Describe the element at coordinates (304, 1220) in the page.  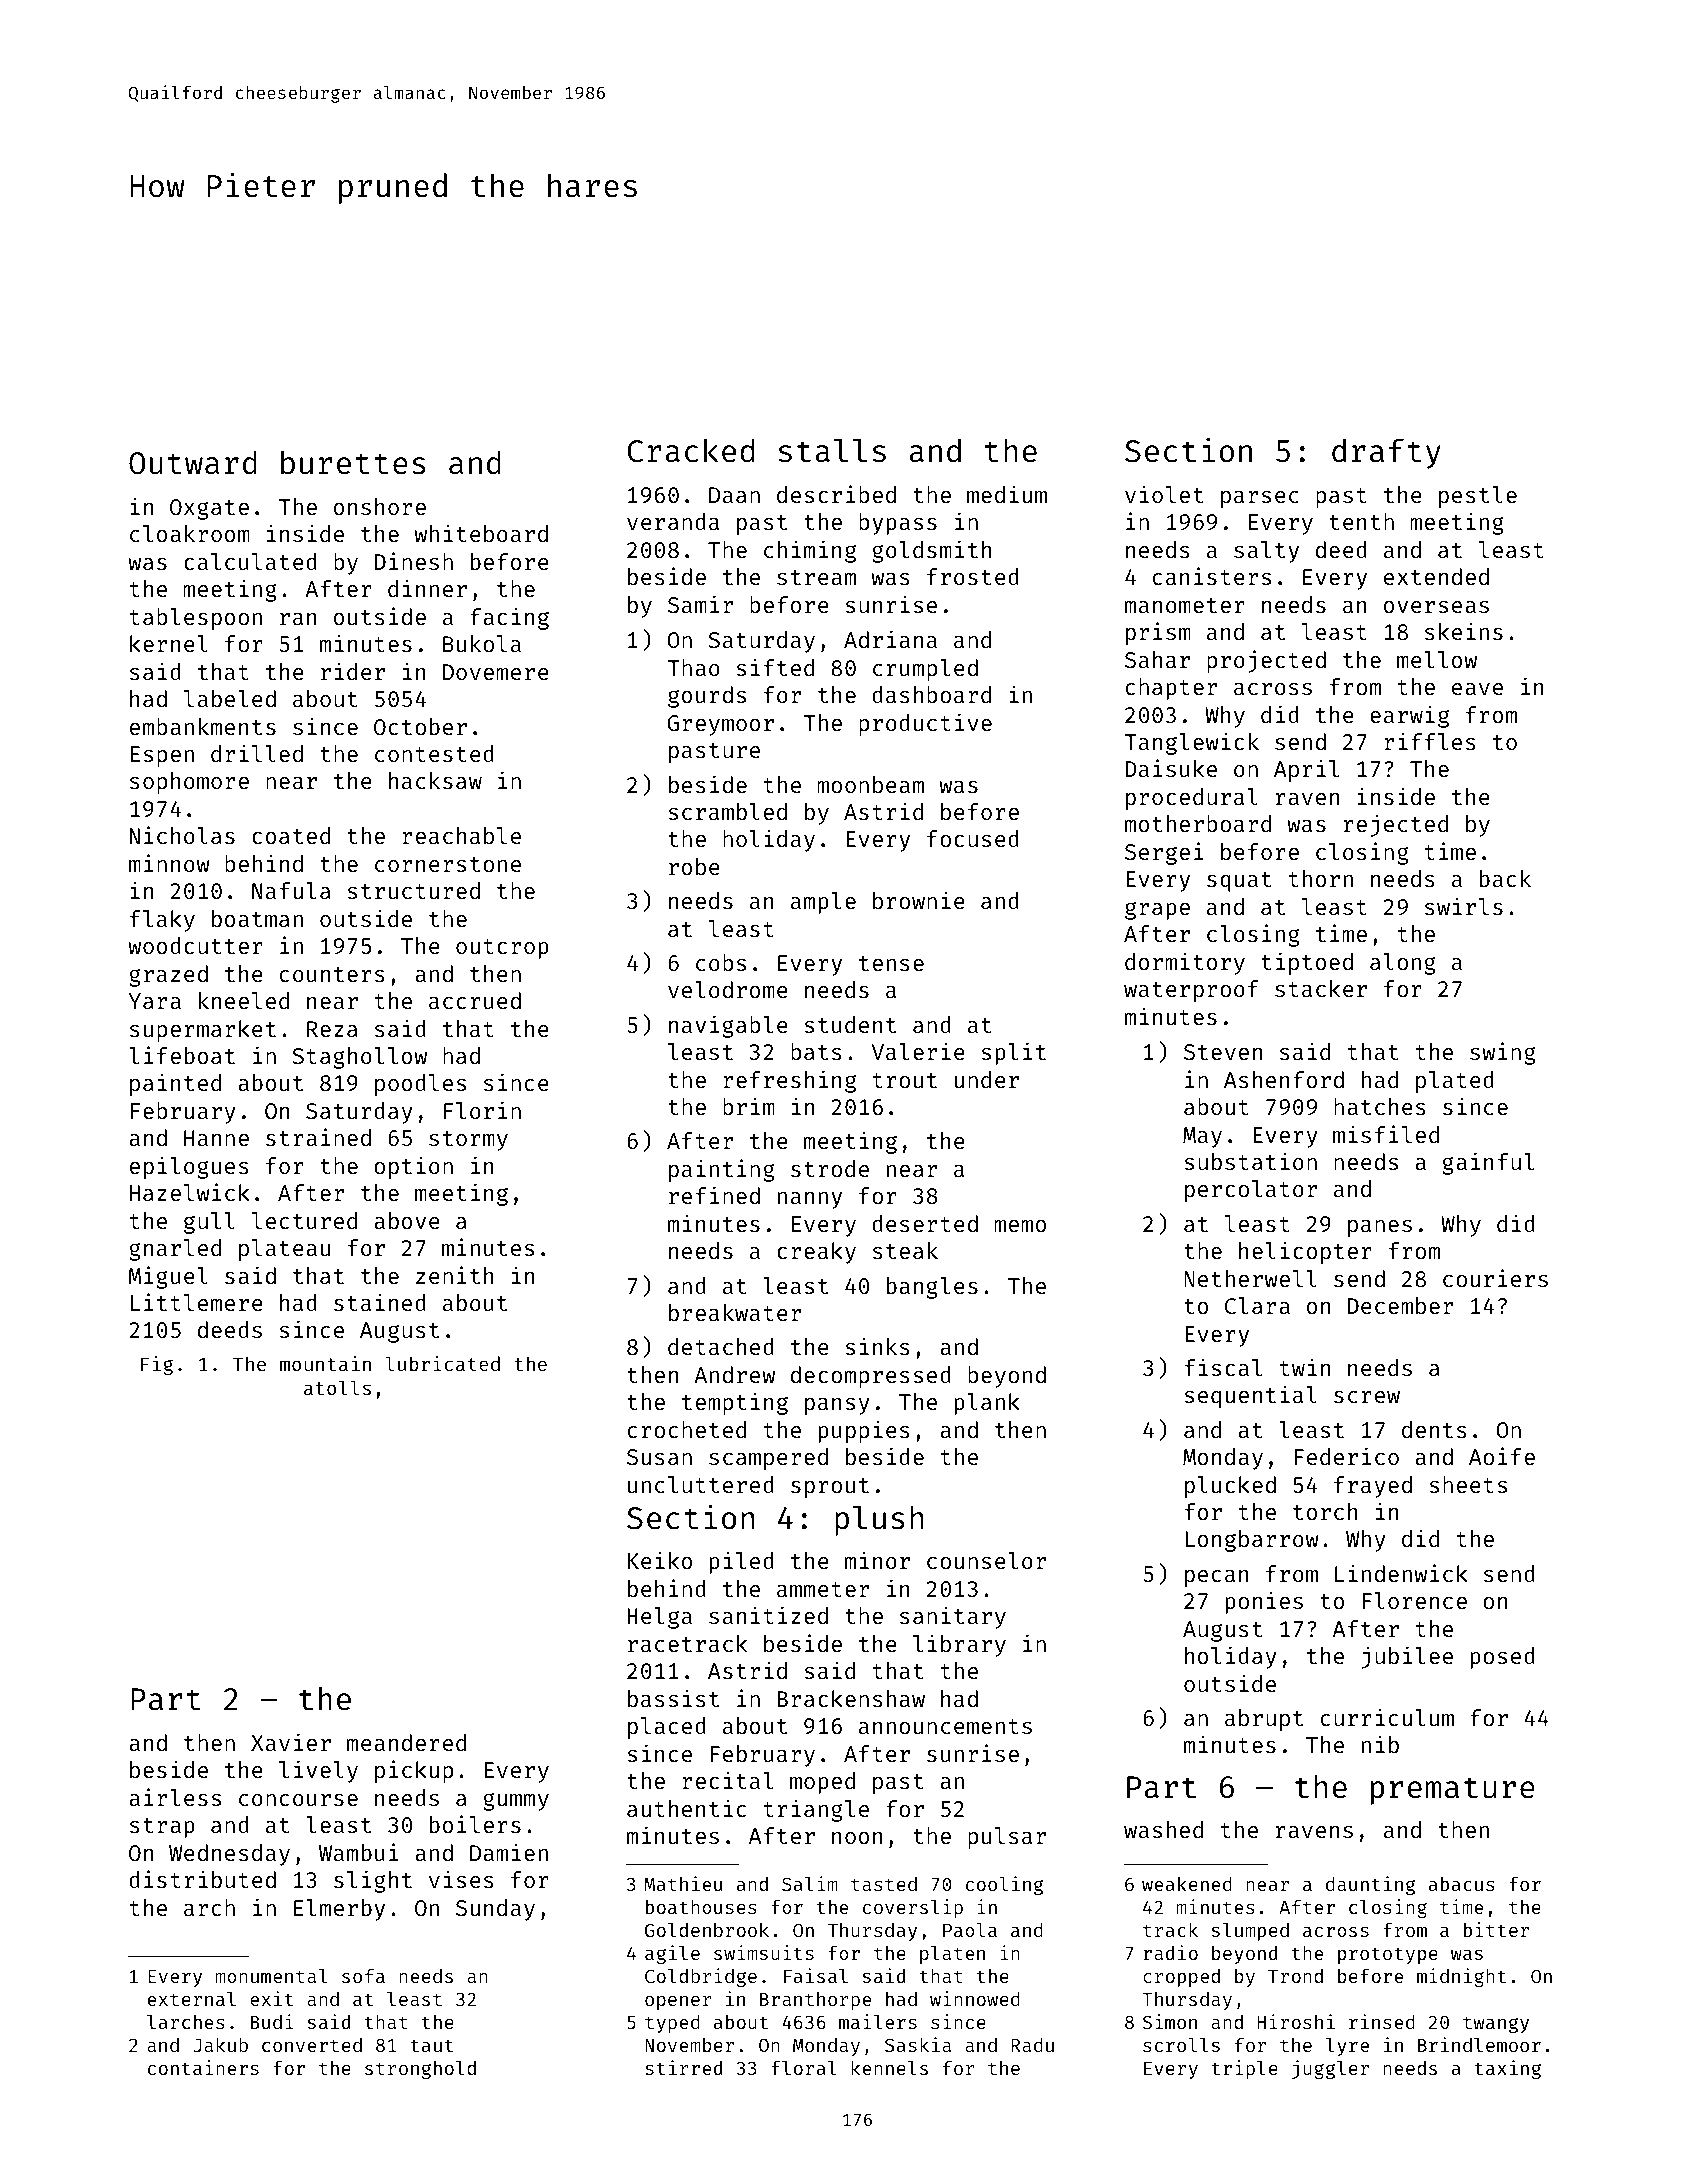
I see `lectured` at that location.
